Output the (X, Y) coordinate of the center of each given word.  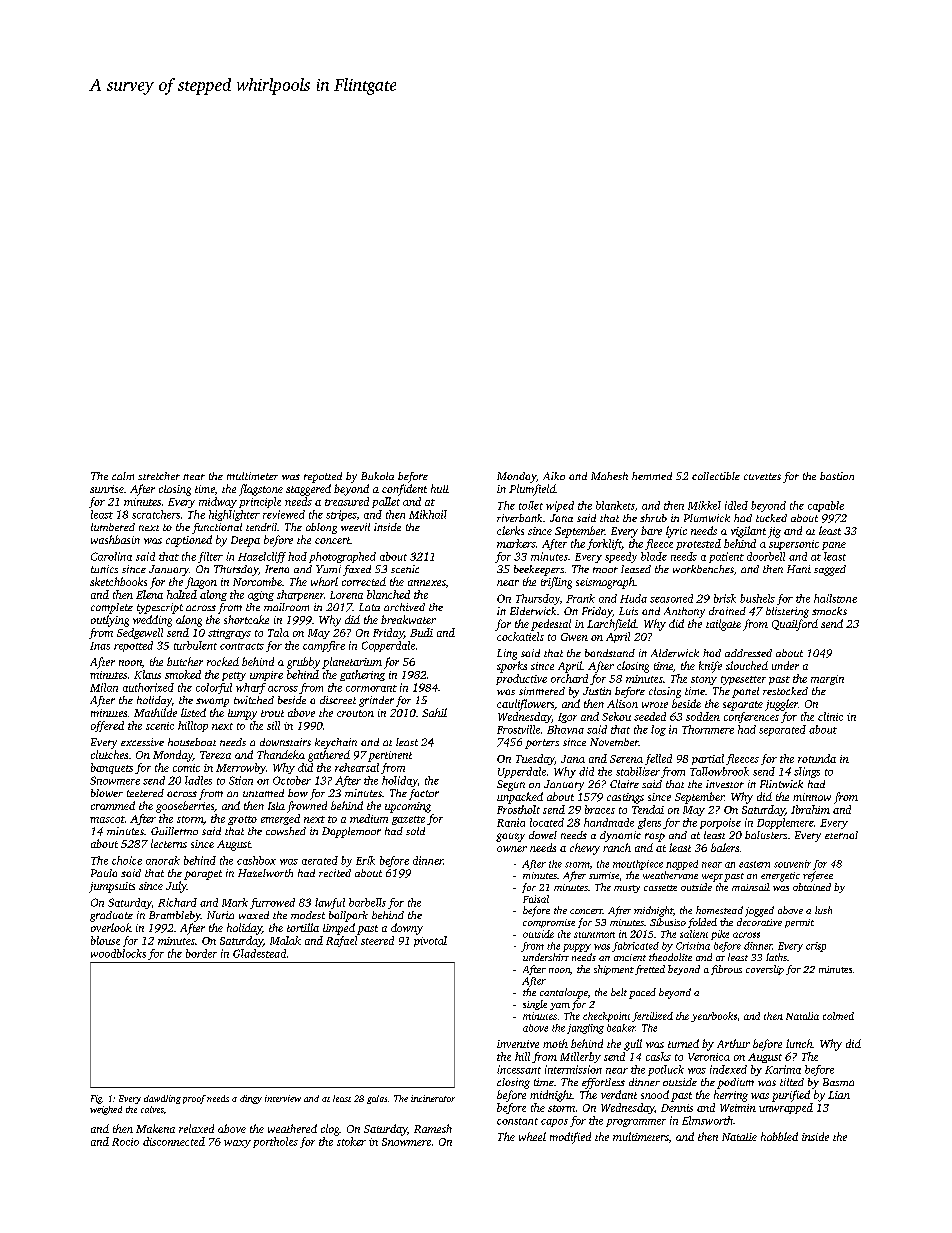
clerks (510, 530)
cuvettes (762, 476)
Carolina (111, 556)
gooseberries (185, 807)
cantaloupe (564, 993)
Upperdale (522, 772)
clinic (830, 716)
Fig (96, 1099)
